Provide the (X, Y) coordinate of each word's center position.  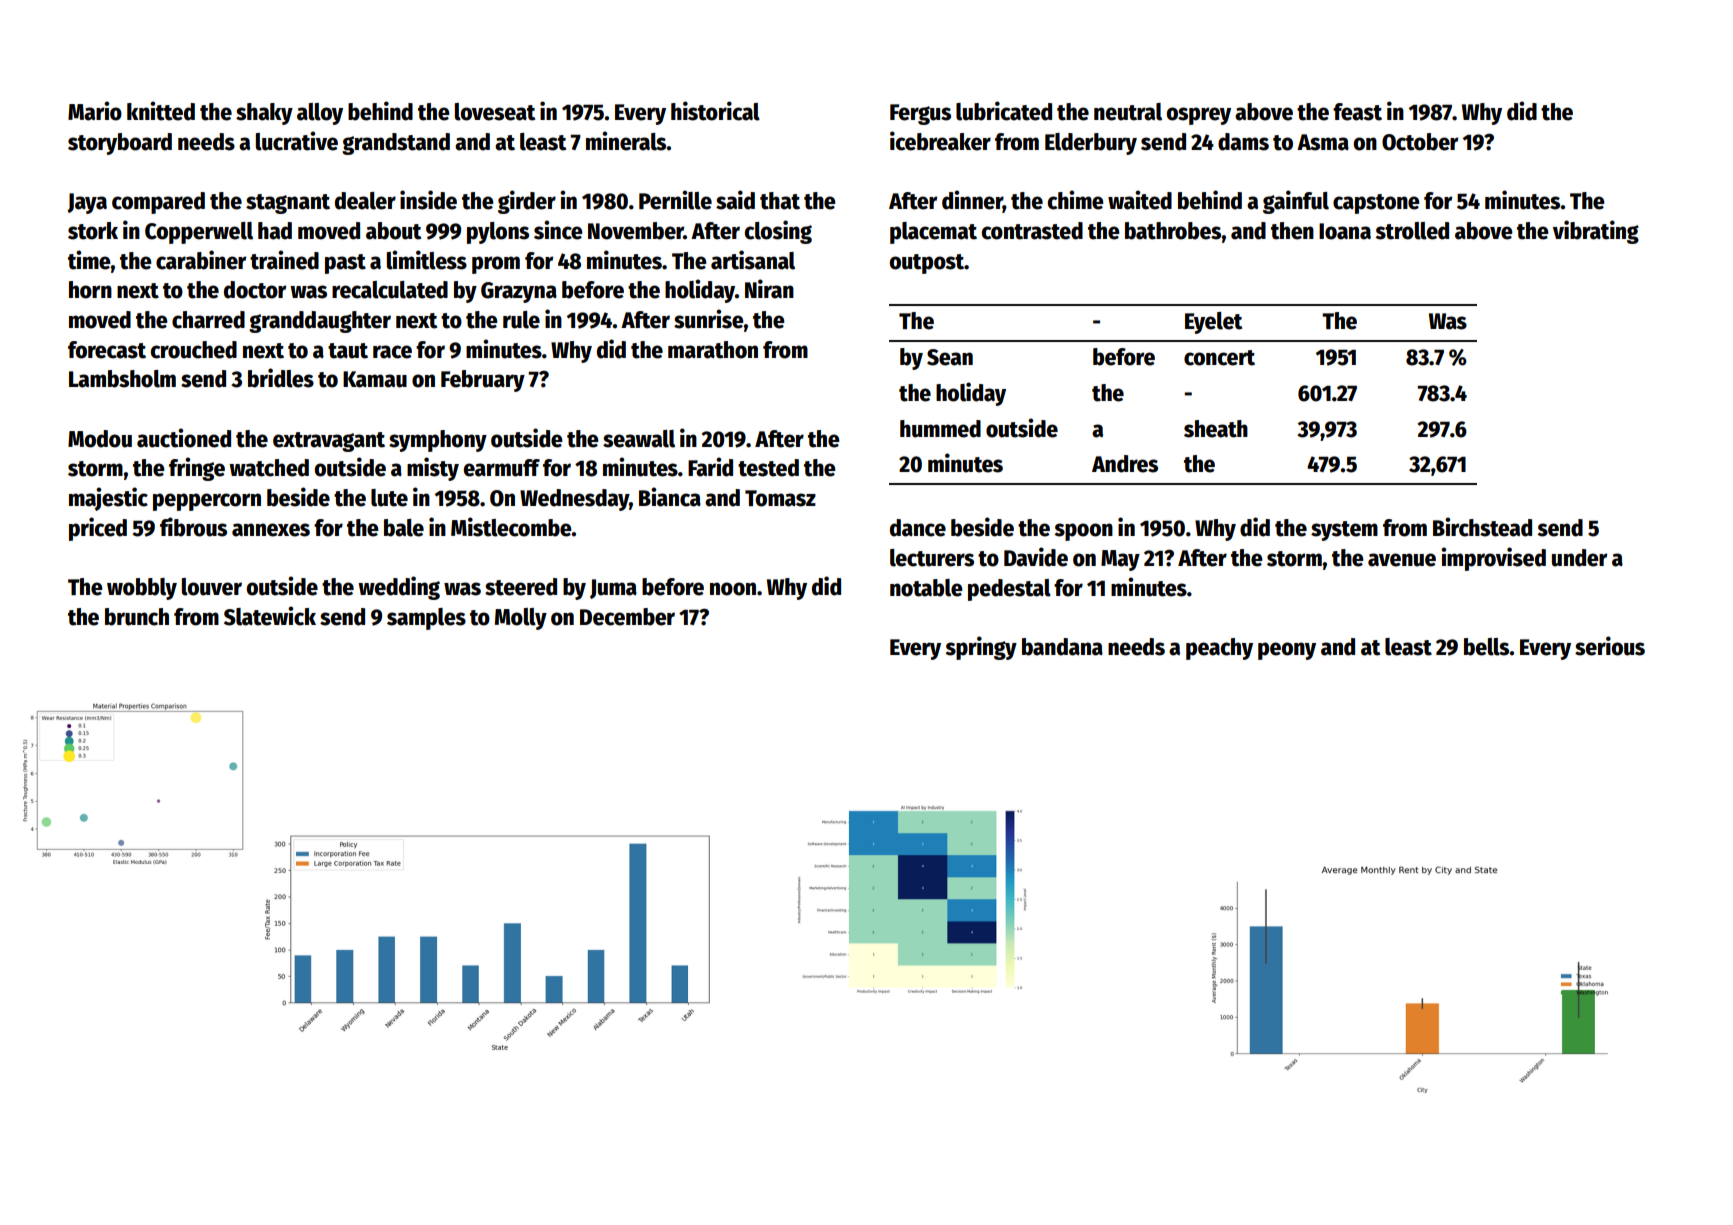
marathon (713, 350)
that (780, 201)
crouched (194, 350)
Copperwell (199, 233)
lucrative (297, 141)
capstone (1376, 204)
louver (212, 587)
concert (1219, 358)
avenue (1402, 560)
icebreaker (940, 141)
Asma (1323, 142)
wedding (399, 588)
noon (733, 589)
